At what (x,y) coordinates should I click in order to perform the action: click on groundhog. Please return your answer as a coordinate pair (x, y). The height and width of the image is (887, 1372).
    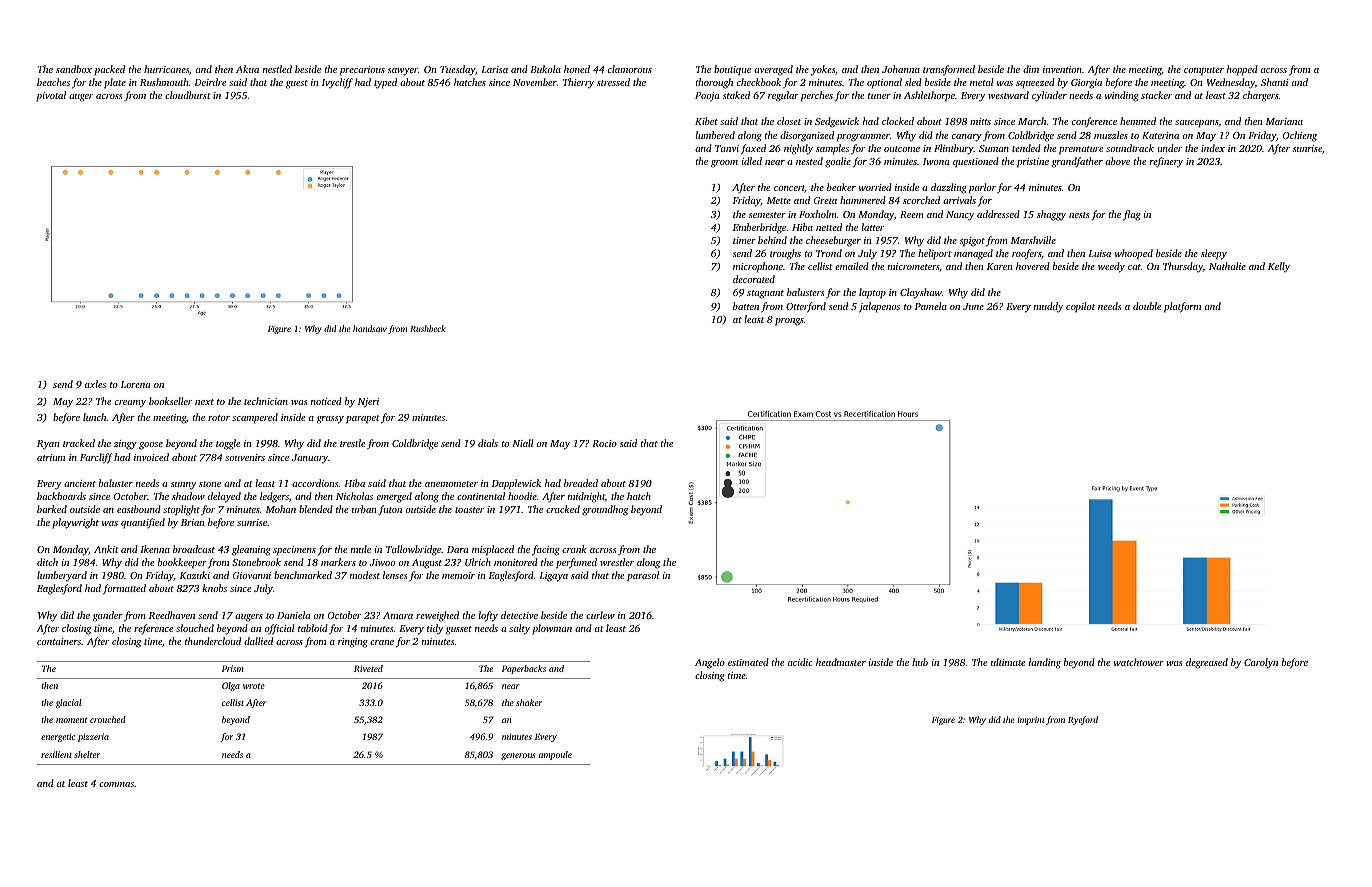
    Looking at the image, I should click on (605, 510).
